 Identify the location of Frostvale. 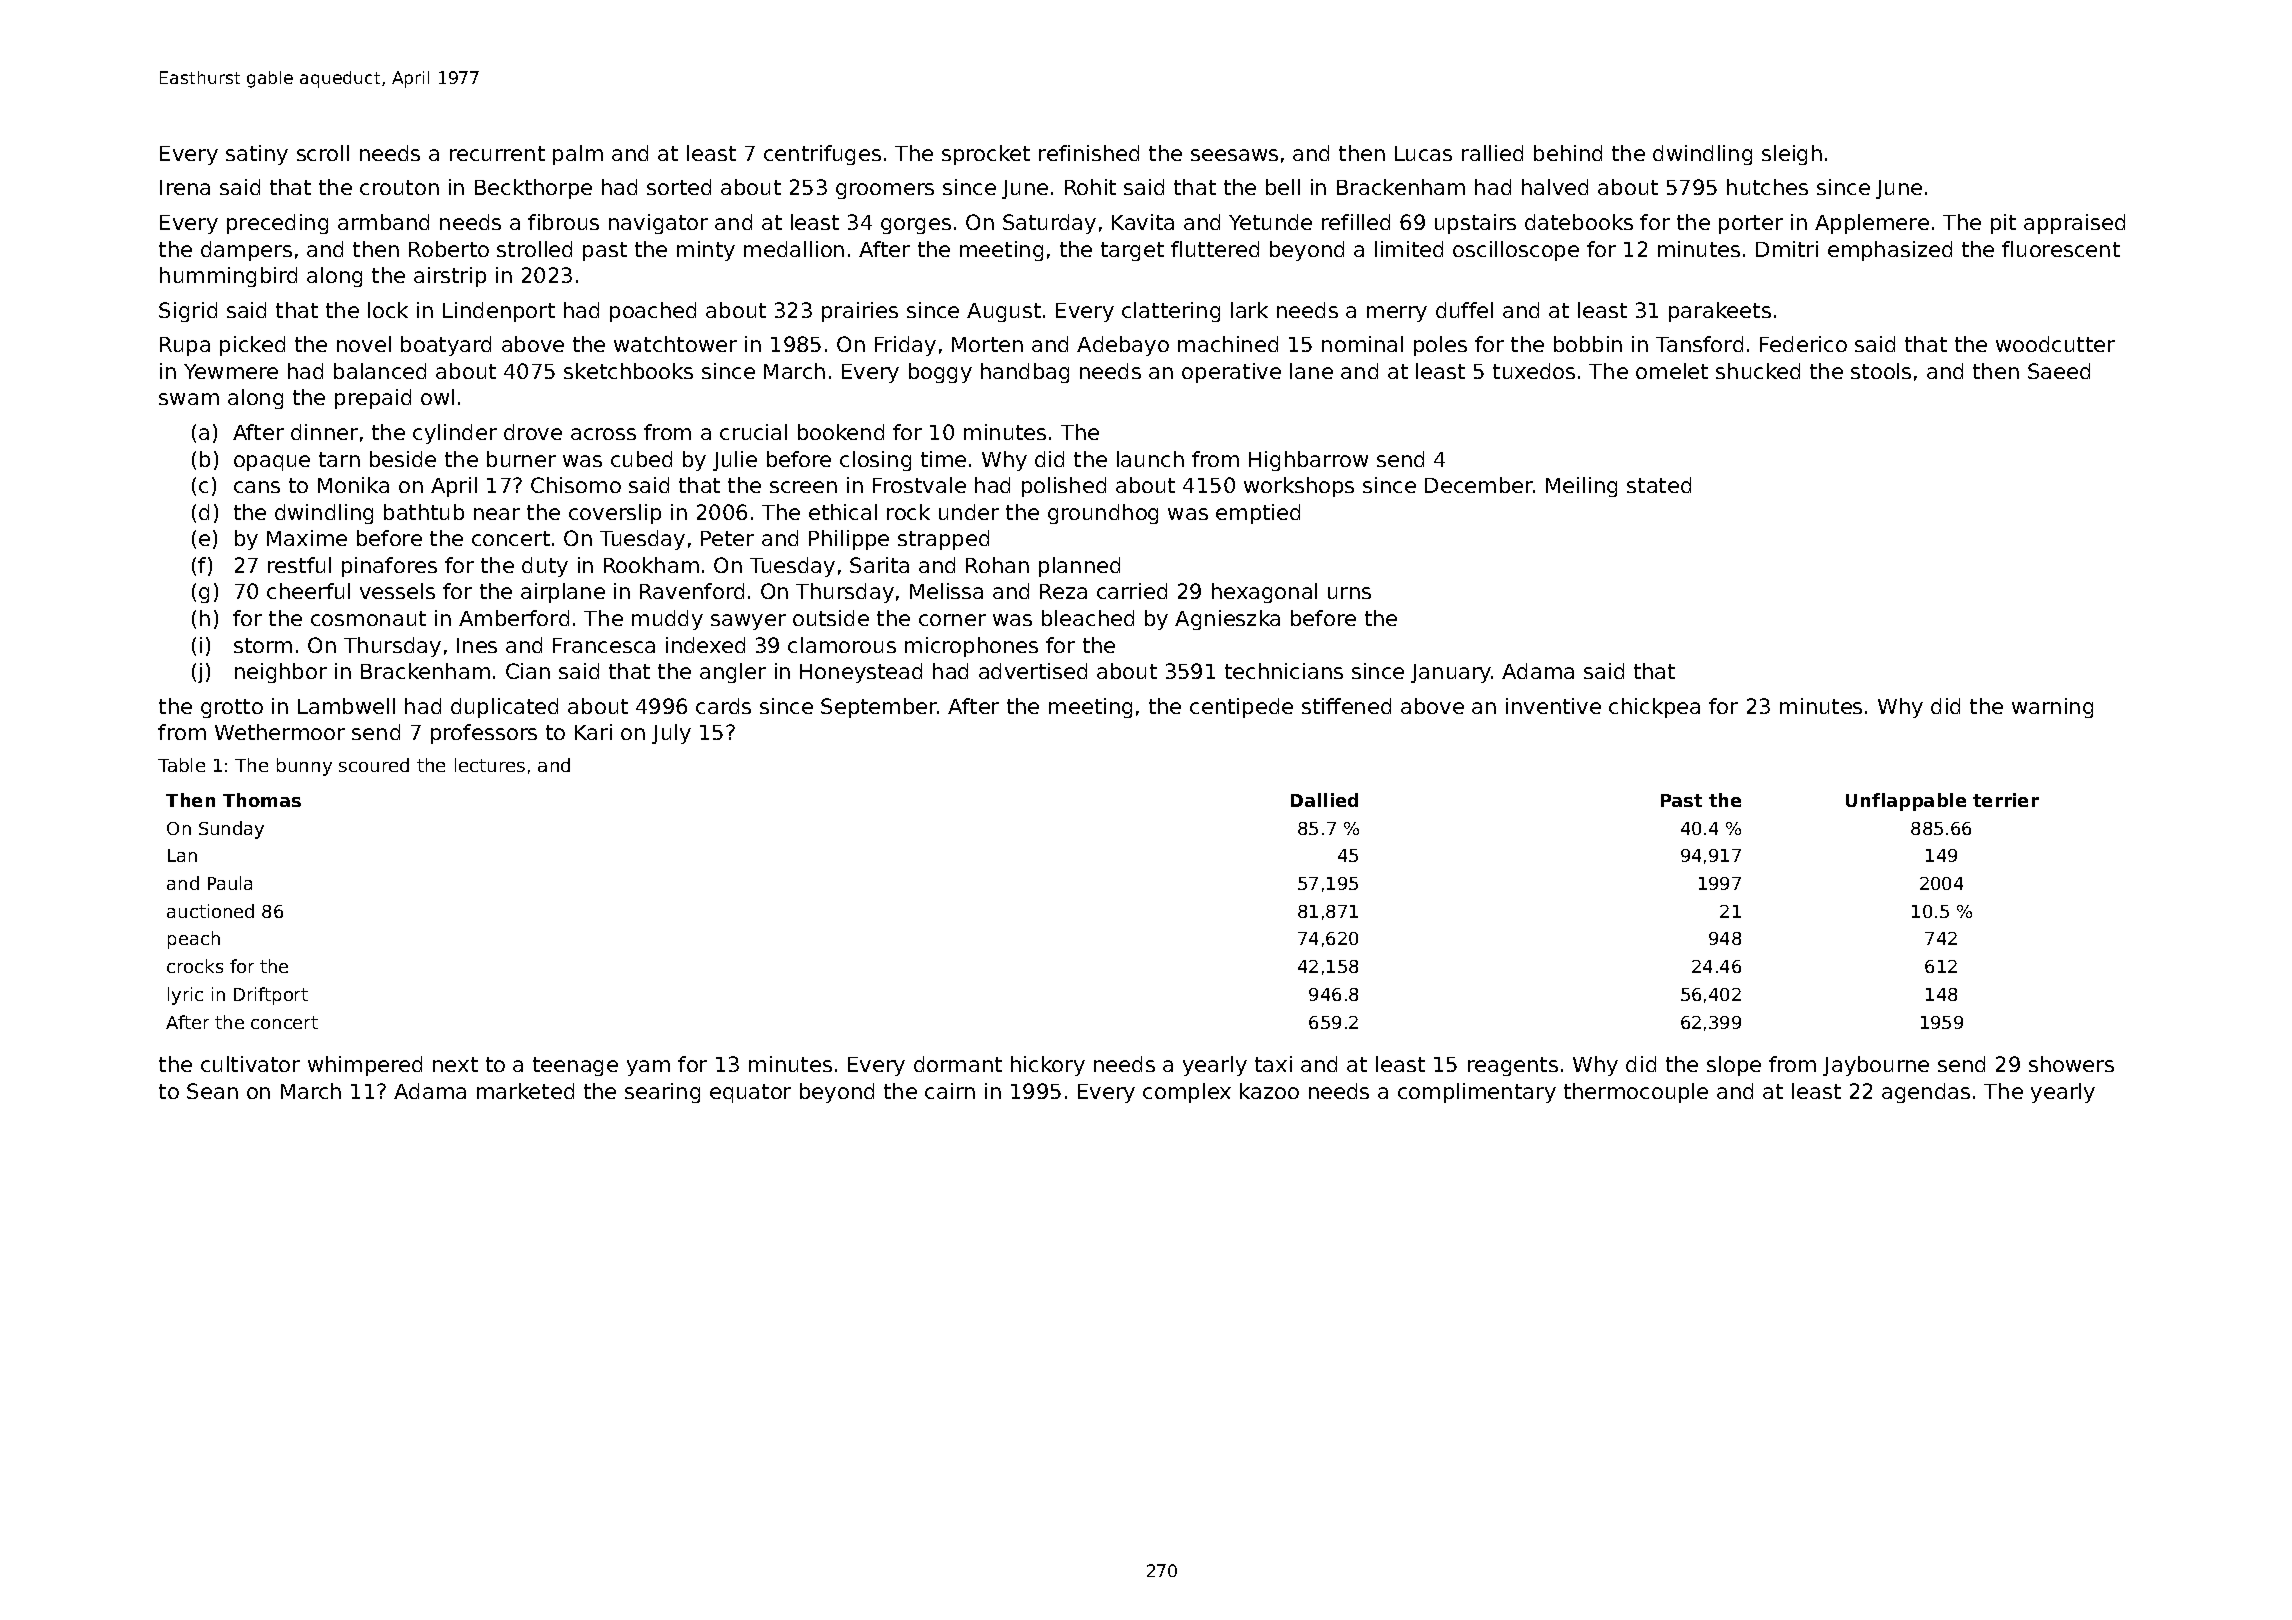
(919, 485).
